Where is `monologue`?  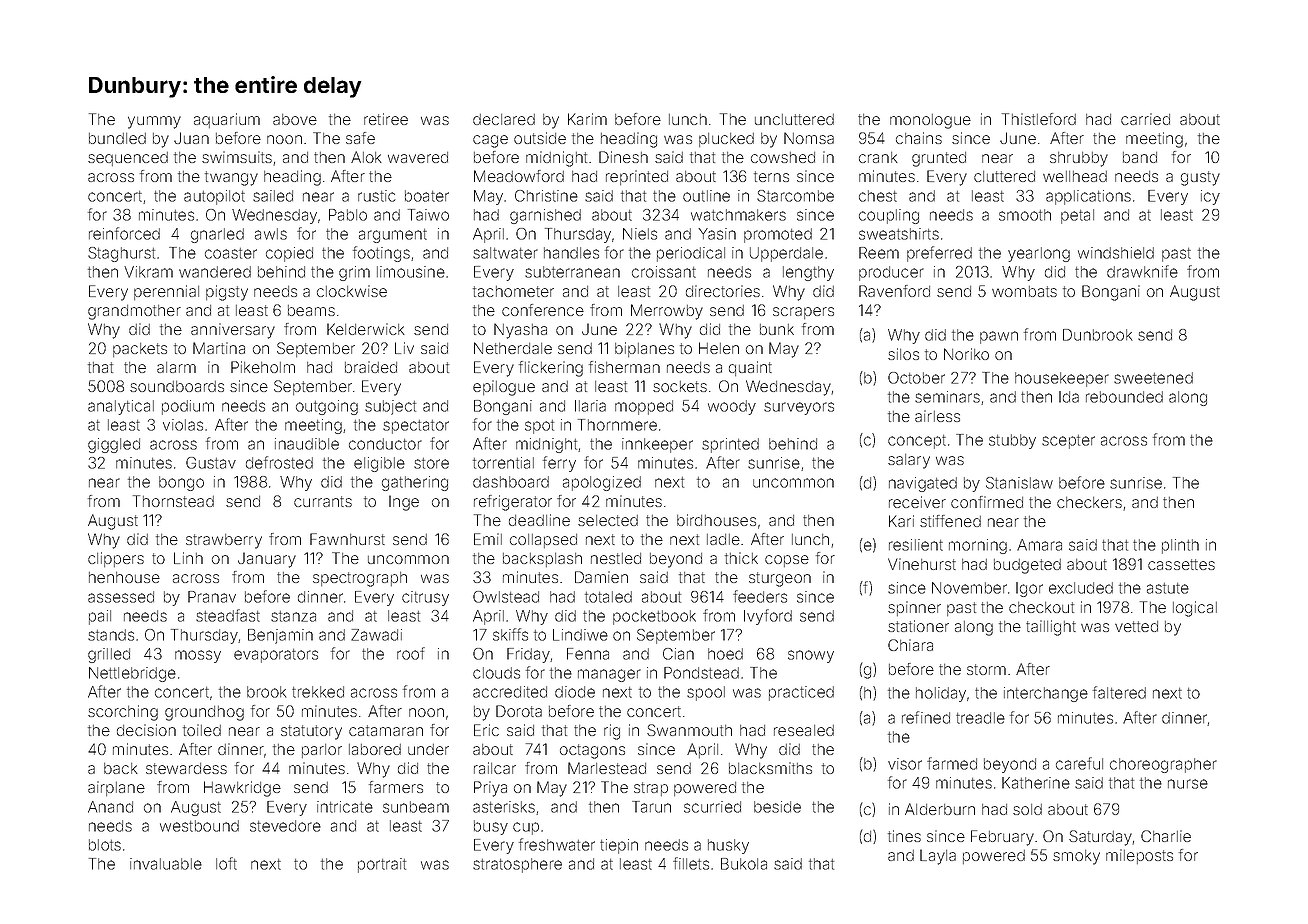 monologue is located at coordinates (930, 121).
